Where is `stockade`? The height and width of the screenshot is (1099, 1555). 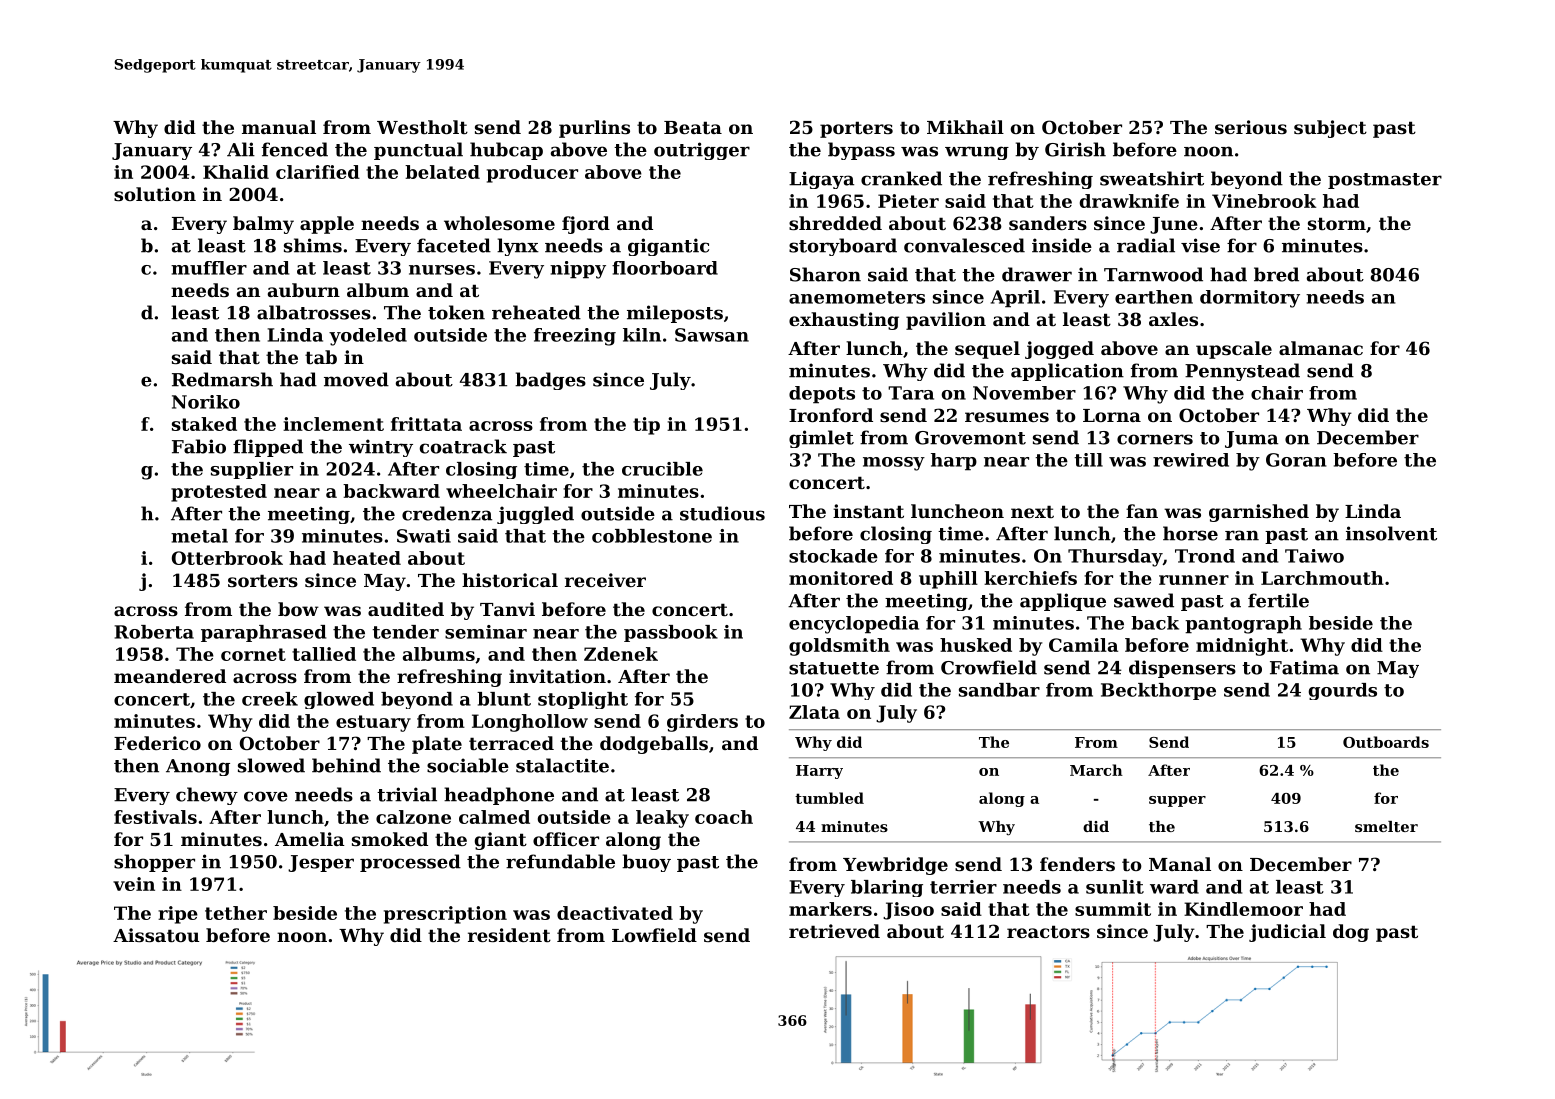
stockade is located at coordinates (833, 556).
